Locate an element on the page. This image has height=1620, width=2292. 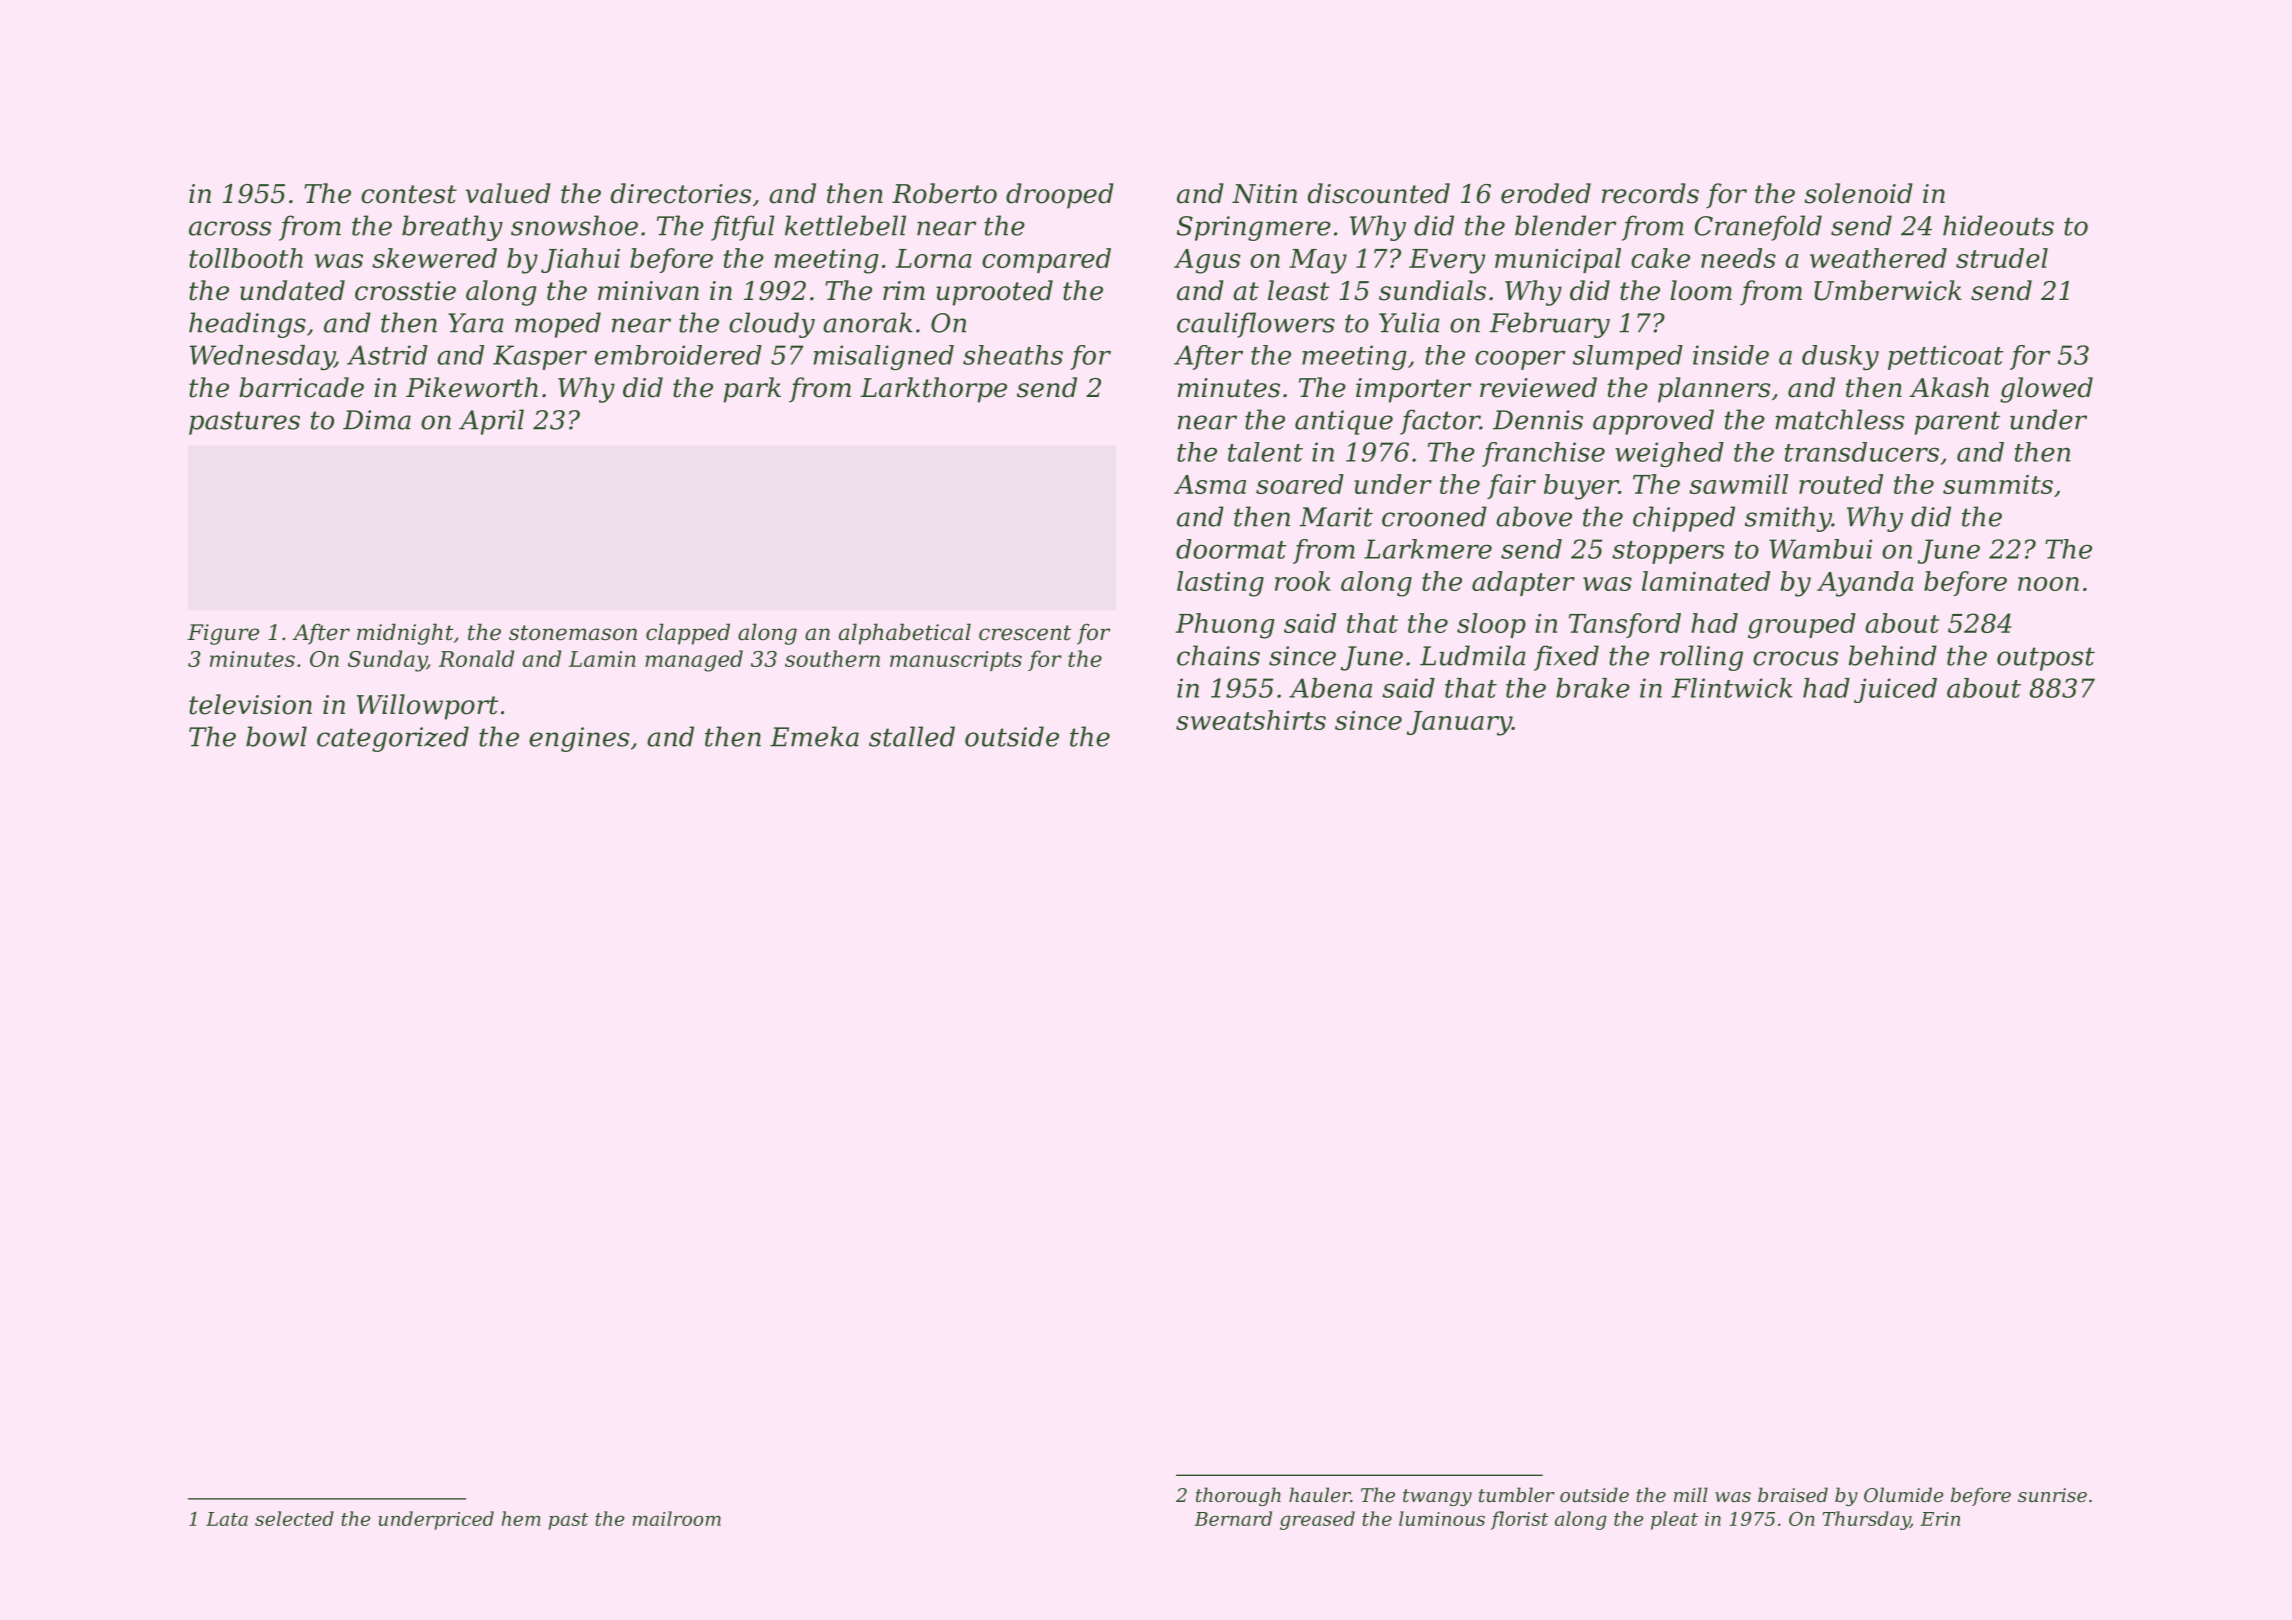
luminous is located at coordinates (1442, 1518).
